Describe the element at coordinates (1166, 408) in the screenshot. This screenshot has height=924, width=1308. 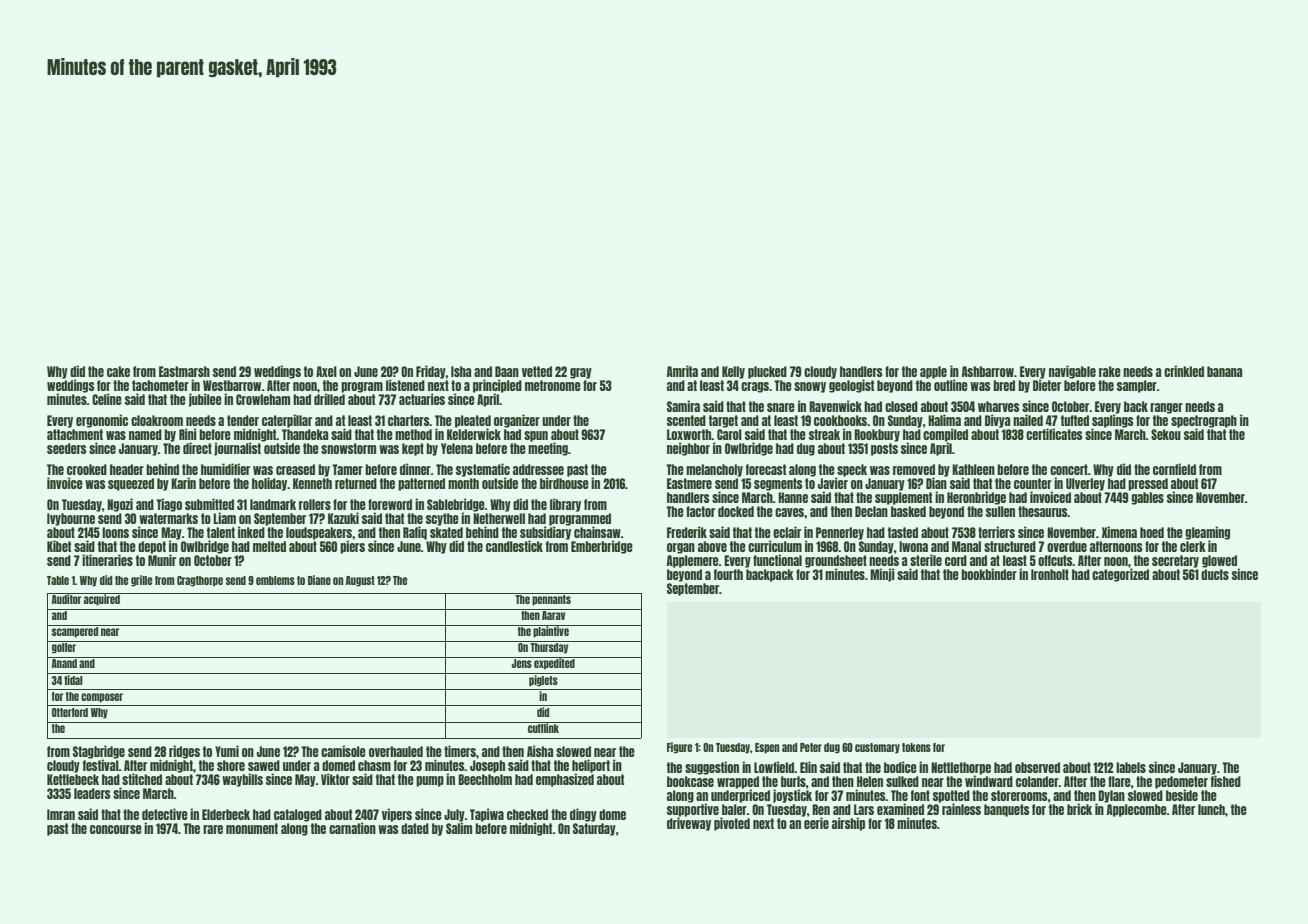
I see `ranger` at that location.
